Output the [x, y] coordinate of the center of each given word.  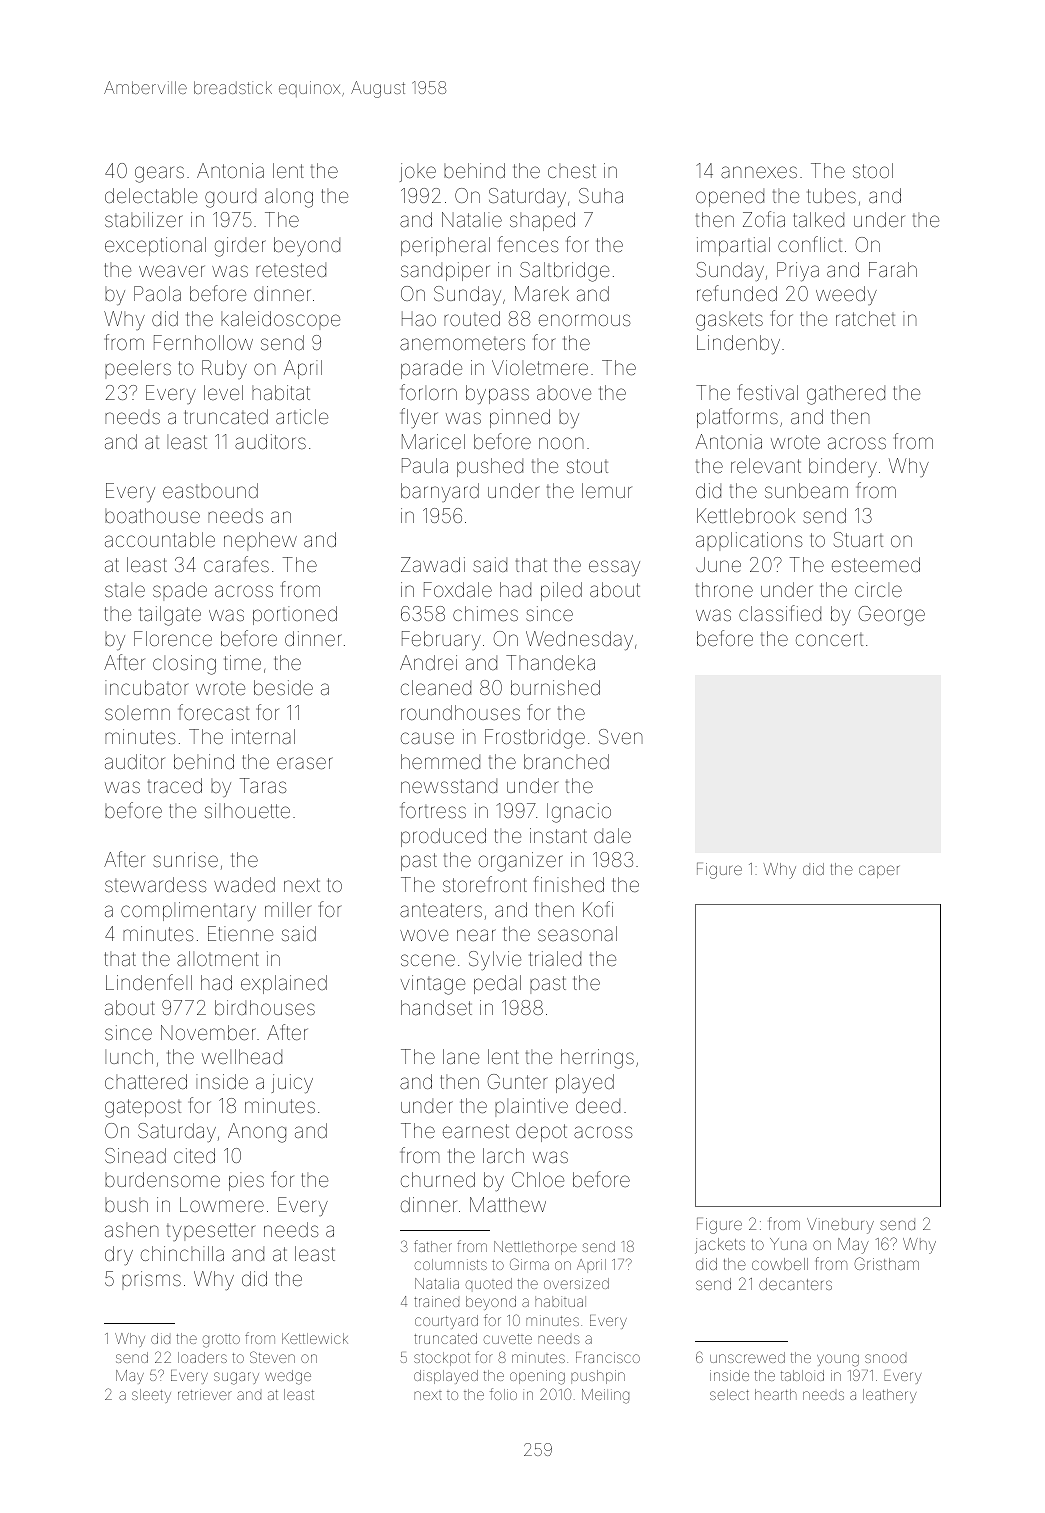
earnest [476, 1131]
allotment [218, 958]
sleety [151, 1396]
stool [873, 170]
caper [879, 871]
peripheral [445, 246]
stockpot [442, 1359]
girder [240, 247]
